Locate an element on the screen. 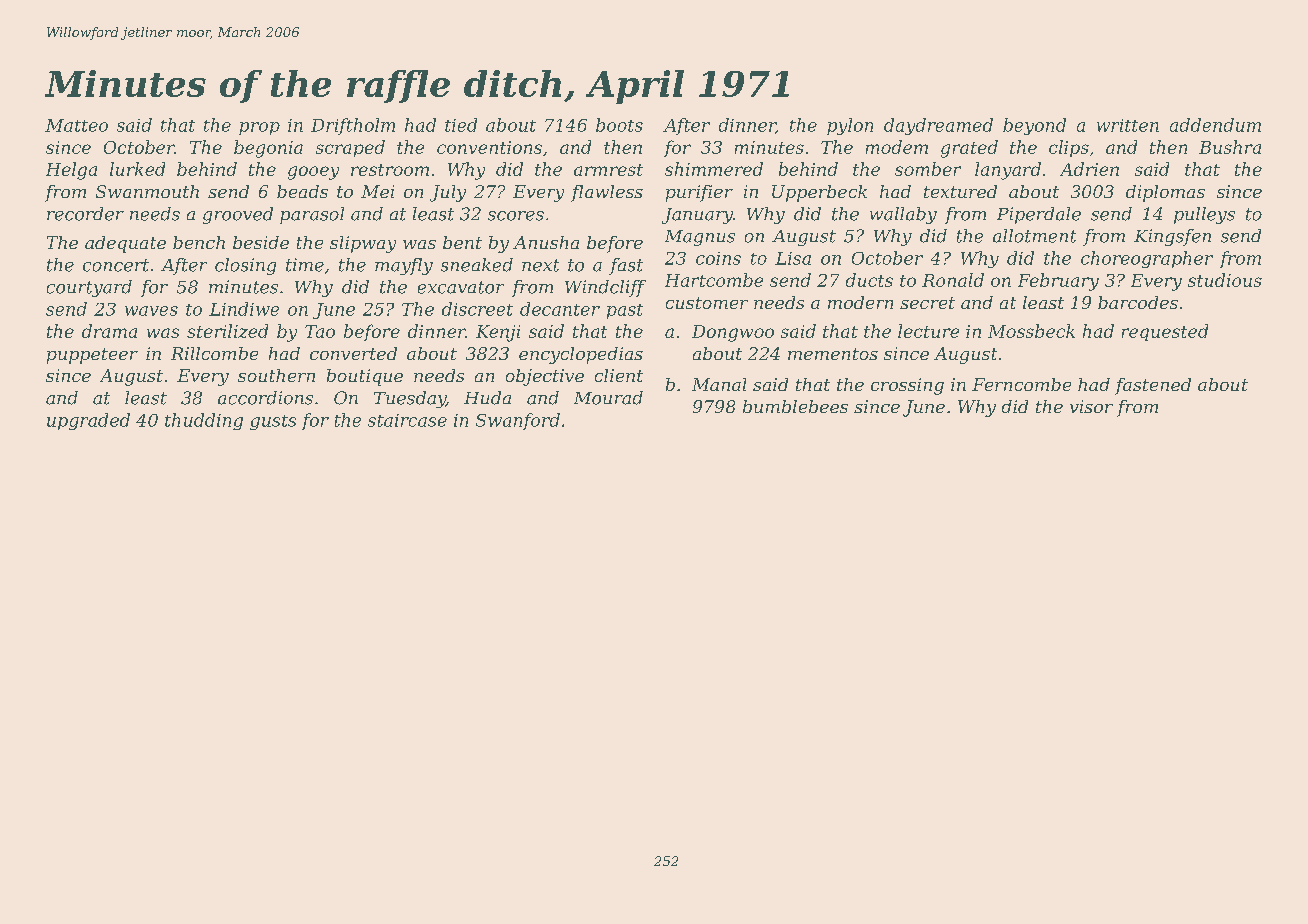  closing is located at coordinates (245, 266).
